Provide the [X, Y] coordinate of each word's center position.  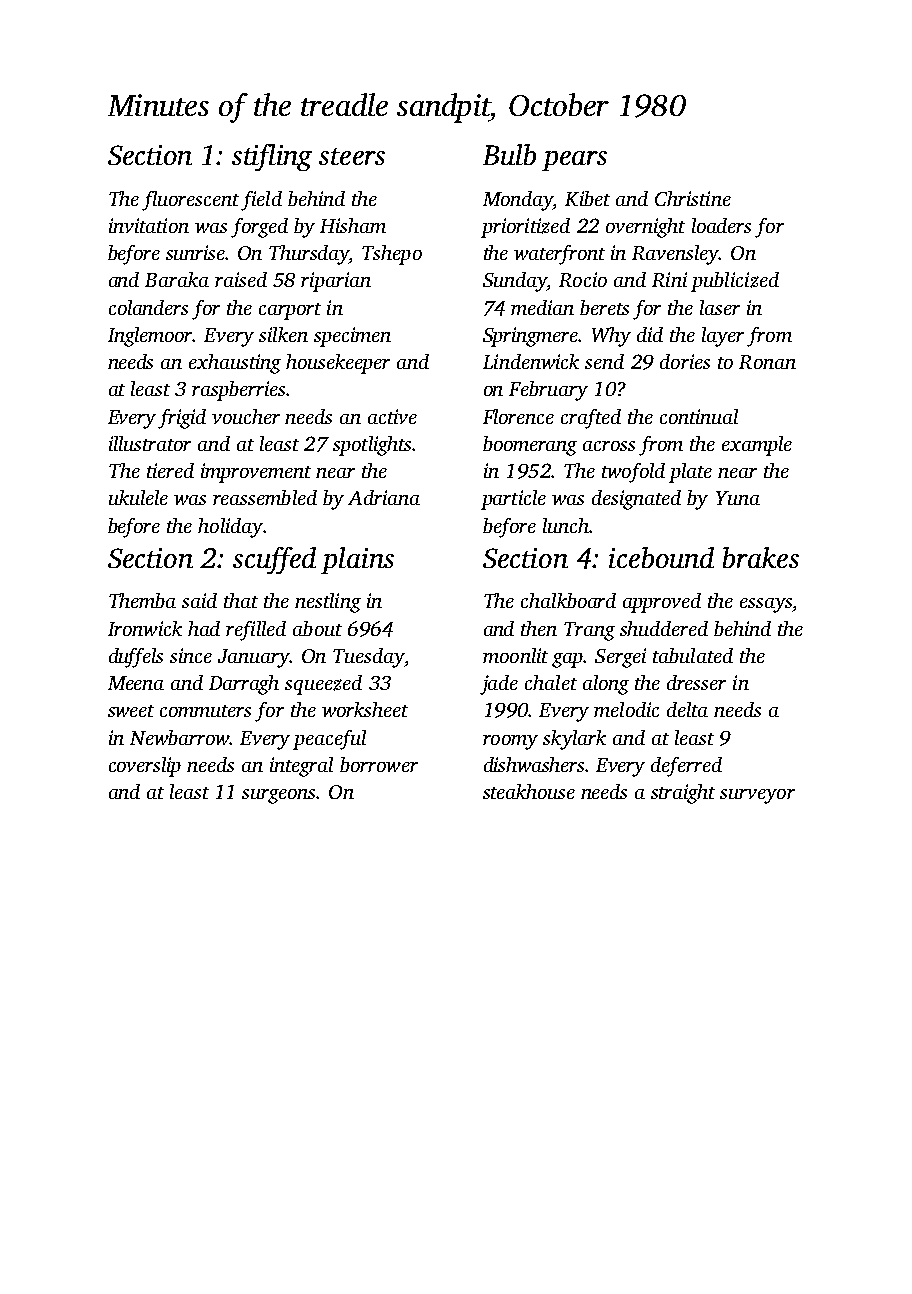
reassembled [265, 497]
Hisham [353, 225]
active [392, 416]
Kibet [587, 198]
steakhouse [529, 791]
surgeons [278, 796]
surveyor [757, 796]
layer [723, 337]
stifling [272, 157]
